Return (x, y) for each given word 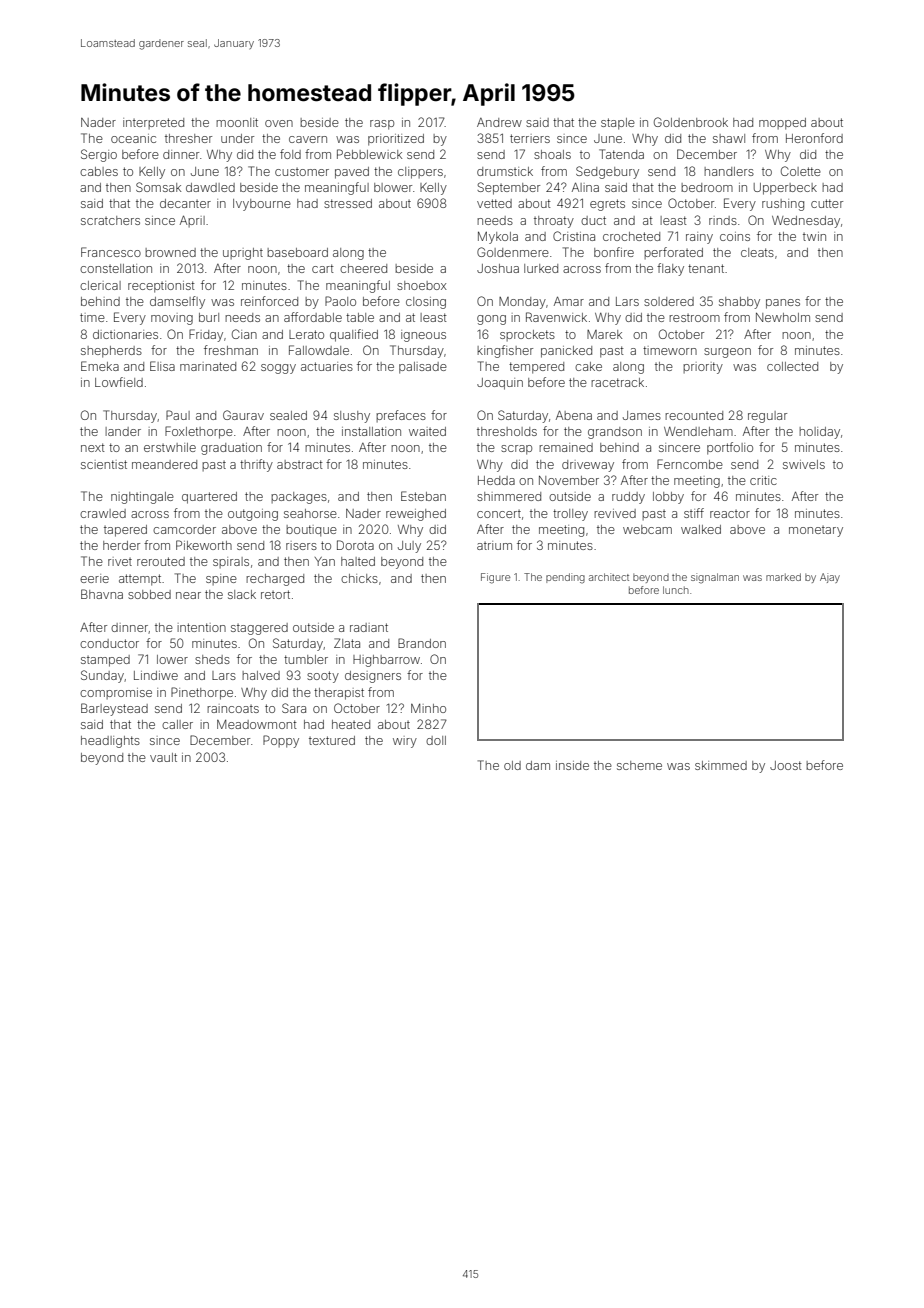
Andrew (499, 122)
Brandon (422, 643)
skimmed (721, 765)
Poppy (281, 741)
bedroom (707, 187)
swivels (804, 464)
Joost (786, 765)
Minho (428, 708)
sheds (212, 659)
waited (427, 431)
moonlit (237, 122)
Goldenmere (513, 252)
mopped (782, 124)
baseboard (297, 252)
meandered (164, 464)
